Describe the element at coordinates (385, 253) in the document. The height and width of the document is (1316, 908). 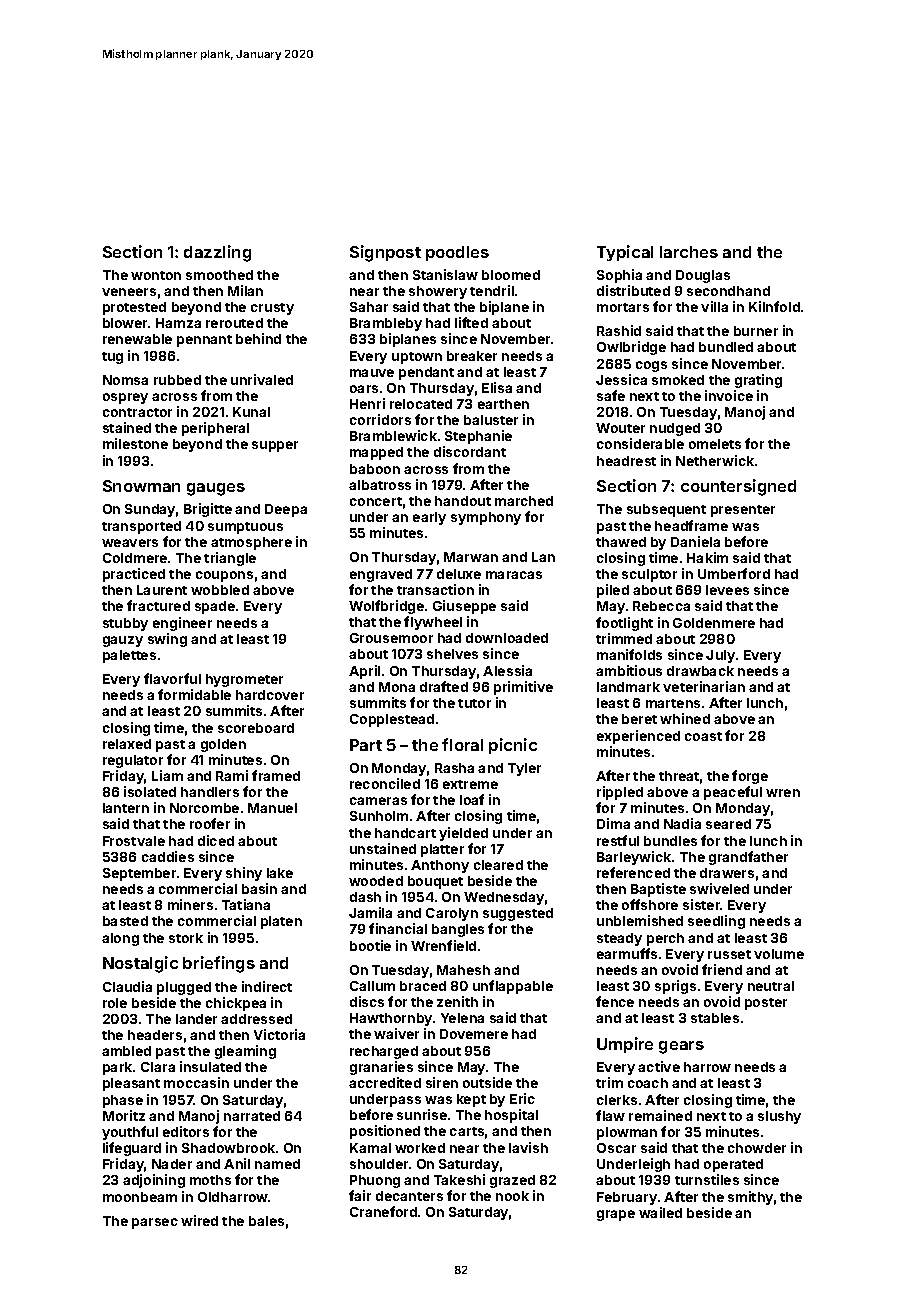
I see `Signpost` at that location.
